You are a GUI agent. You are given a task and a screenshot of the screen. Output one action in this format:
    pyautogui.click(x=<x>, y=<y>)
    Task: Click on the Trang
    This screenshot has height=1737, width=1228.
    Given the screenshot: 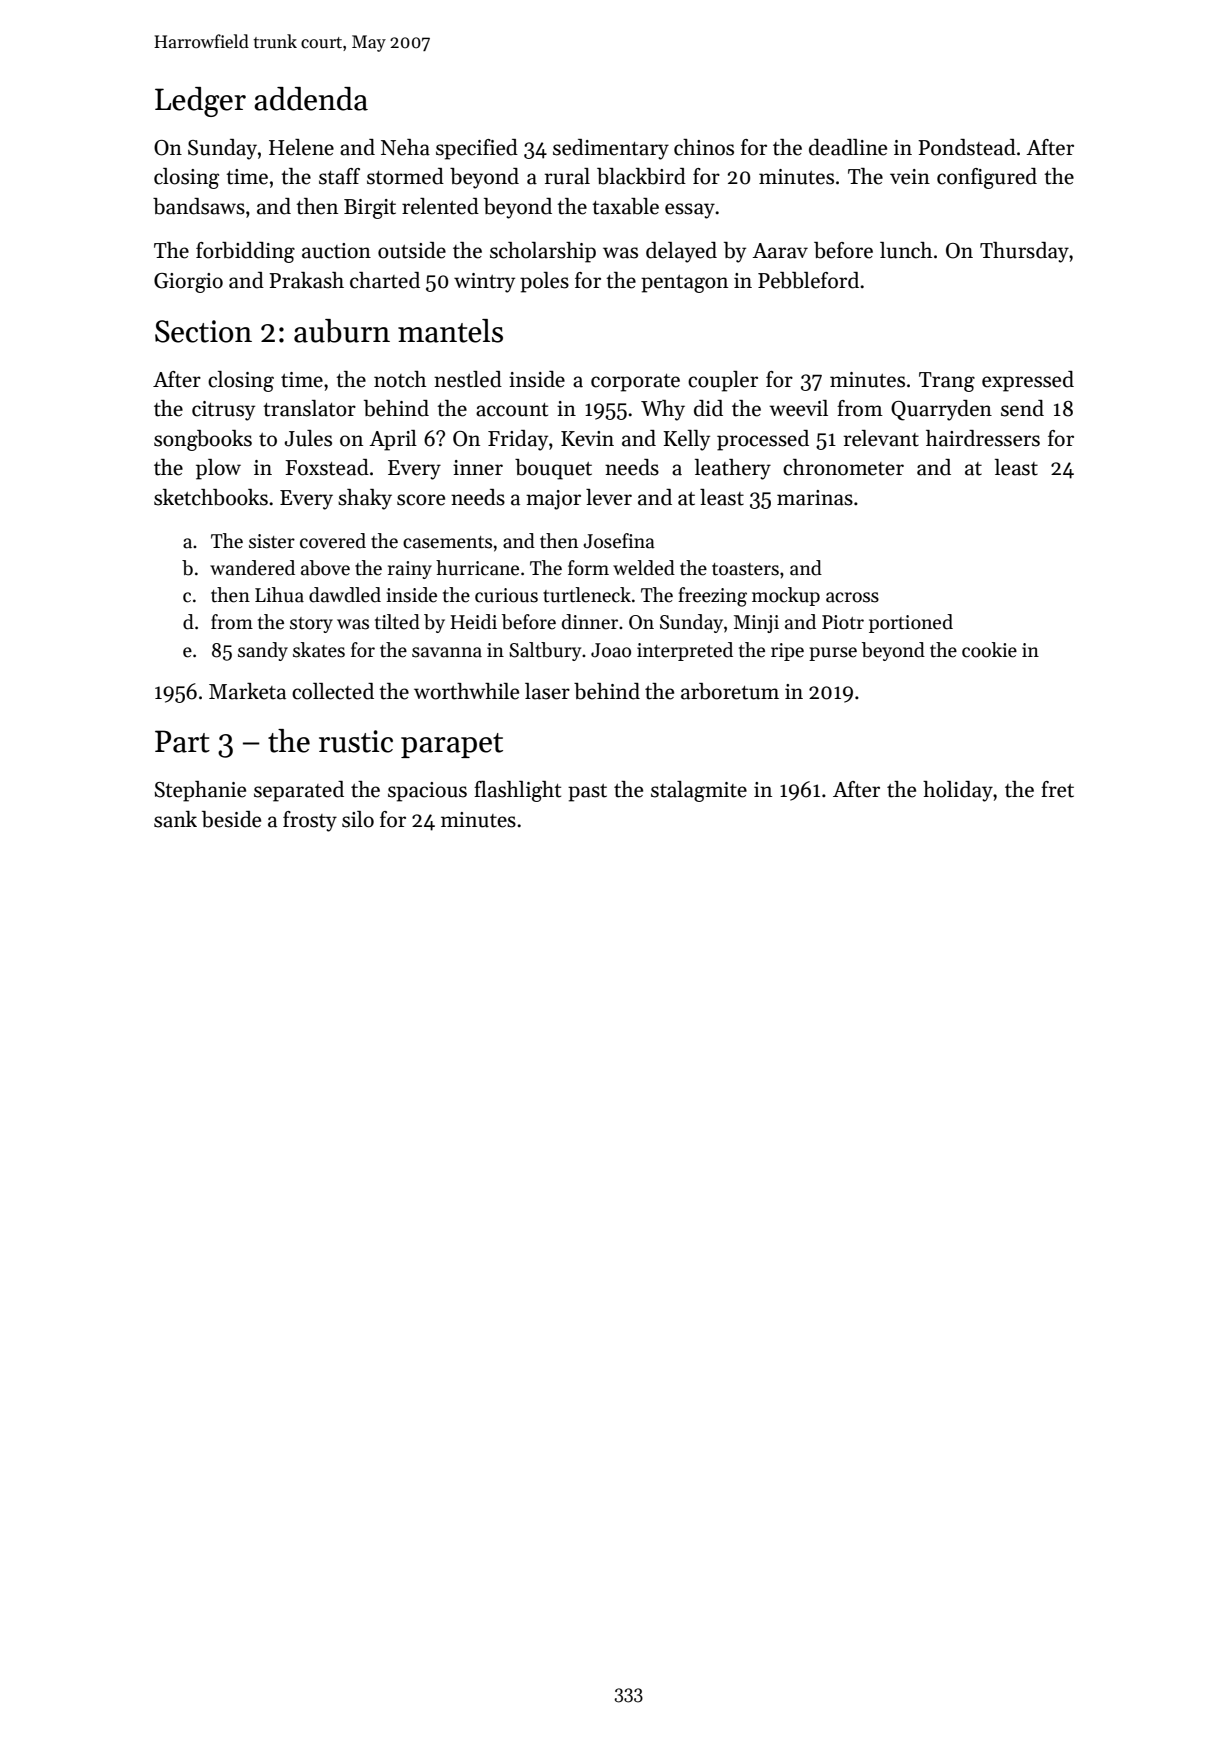 What is the action you would take?
    pyautogui.click(x=947, y=382)
